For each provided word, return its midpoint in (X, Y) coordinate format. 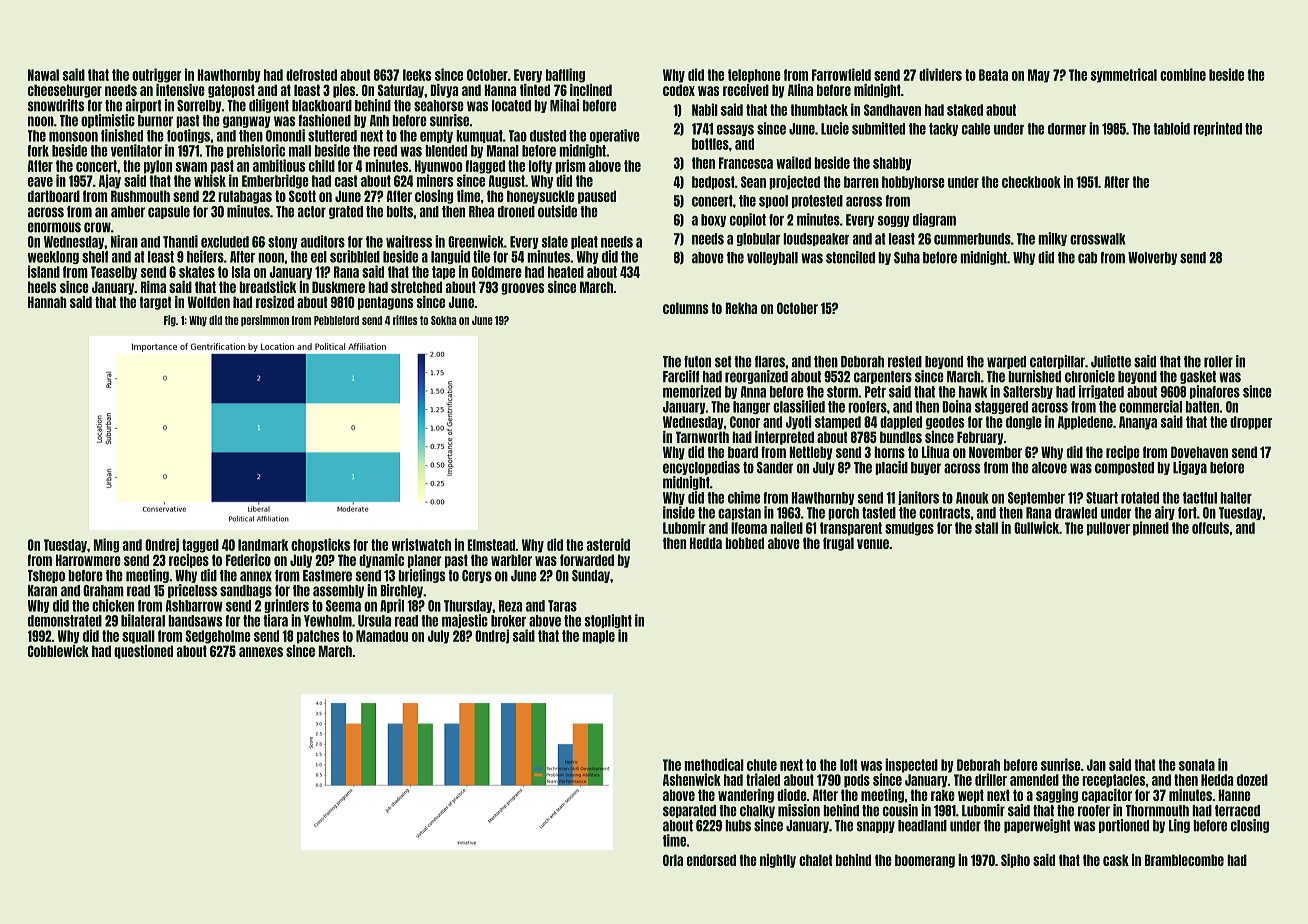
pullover (1108, 529)
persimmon (265, 321)
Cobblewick (58, 651)
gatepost (231, 91)
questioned (143, 652)
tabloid (1171, 128)
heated (566, 272)
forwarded (587, 560)
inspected (911, 765)
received (746, 90)
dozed (1252, 780)
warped (1006, 362)
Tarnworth (702, 437)
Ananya (1138, 423)
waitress (409, 241)
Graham (103, 591)
